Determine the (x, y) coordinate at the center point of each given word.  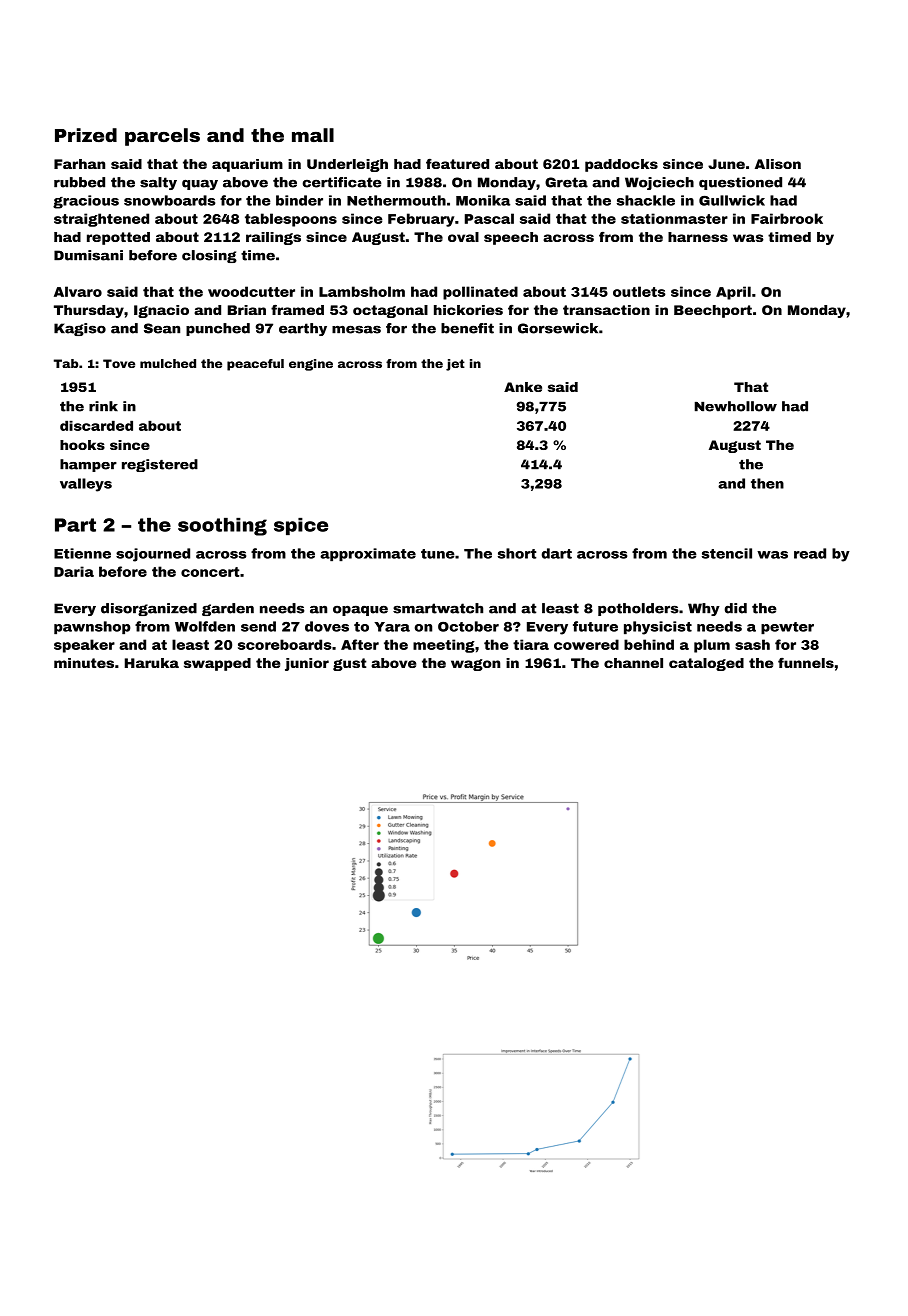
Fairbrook (787, 218)
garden (228, 609)
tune (438, 554)
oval (463, 237)
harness (698, 237)
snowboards (169, 200)
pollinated (480, 293)
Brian (247, 310)
